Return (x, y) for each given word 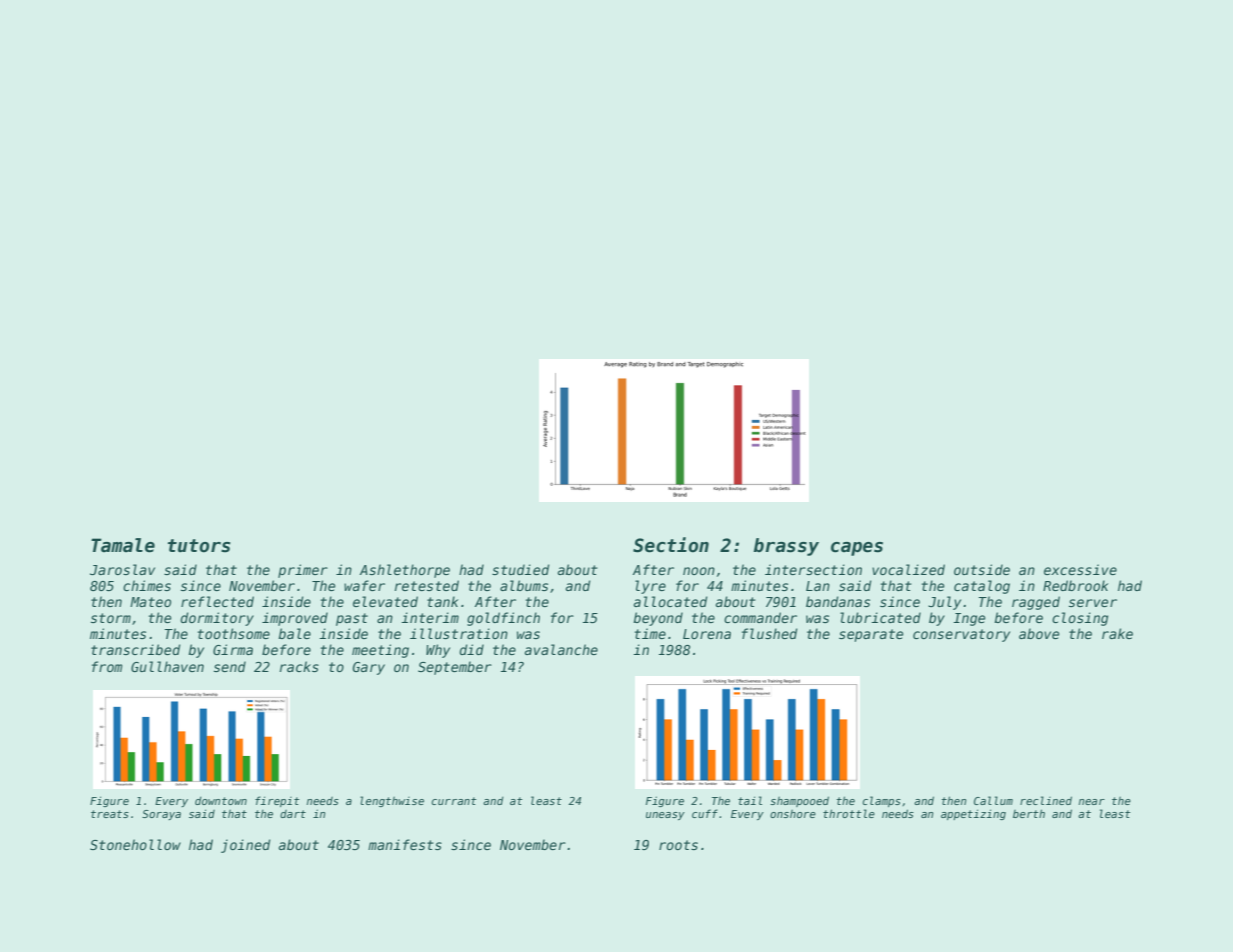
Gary (369, 668)
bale (294, 633)
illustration (459, 633)
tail (750, 800)
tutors (199, 546)
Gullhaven (167, 666)
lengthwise (392, 801)
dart (293, 814)
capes (857, 549)
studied (521, 569)
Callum (993, 800)
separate (871, 635)
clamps (882, 801)
